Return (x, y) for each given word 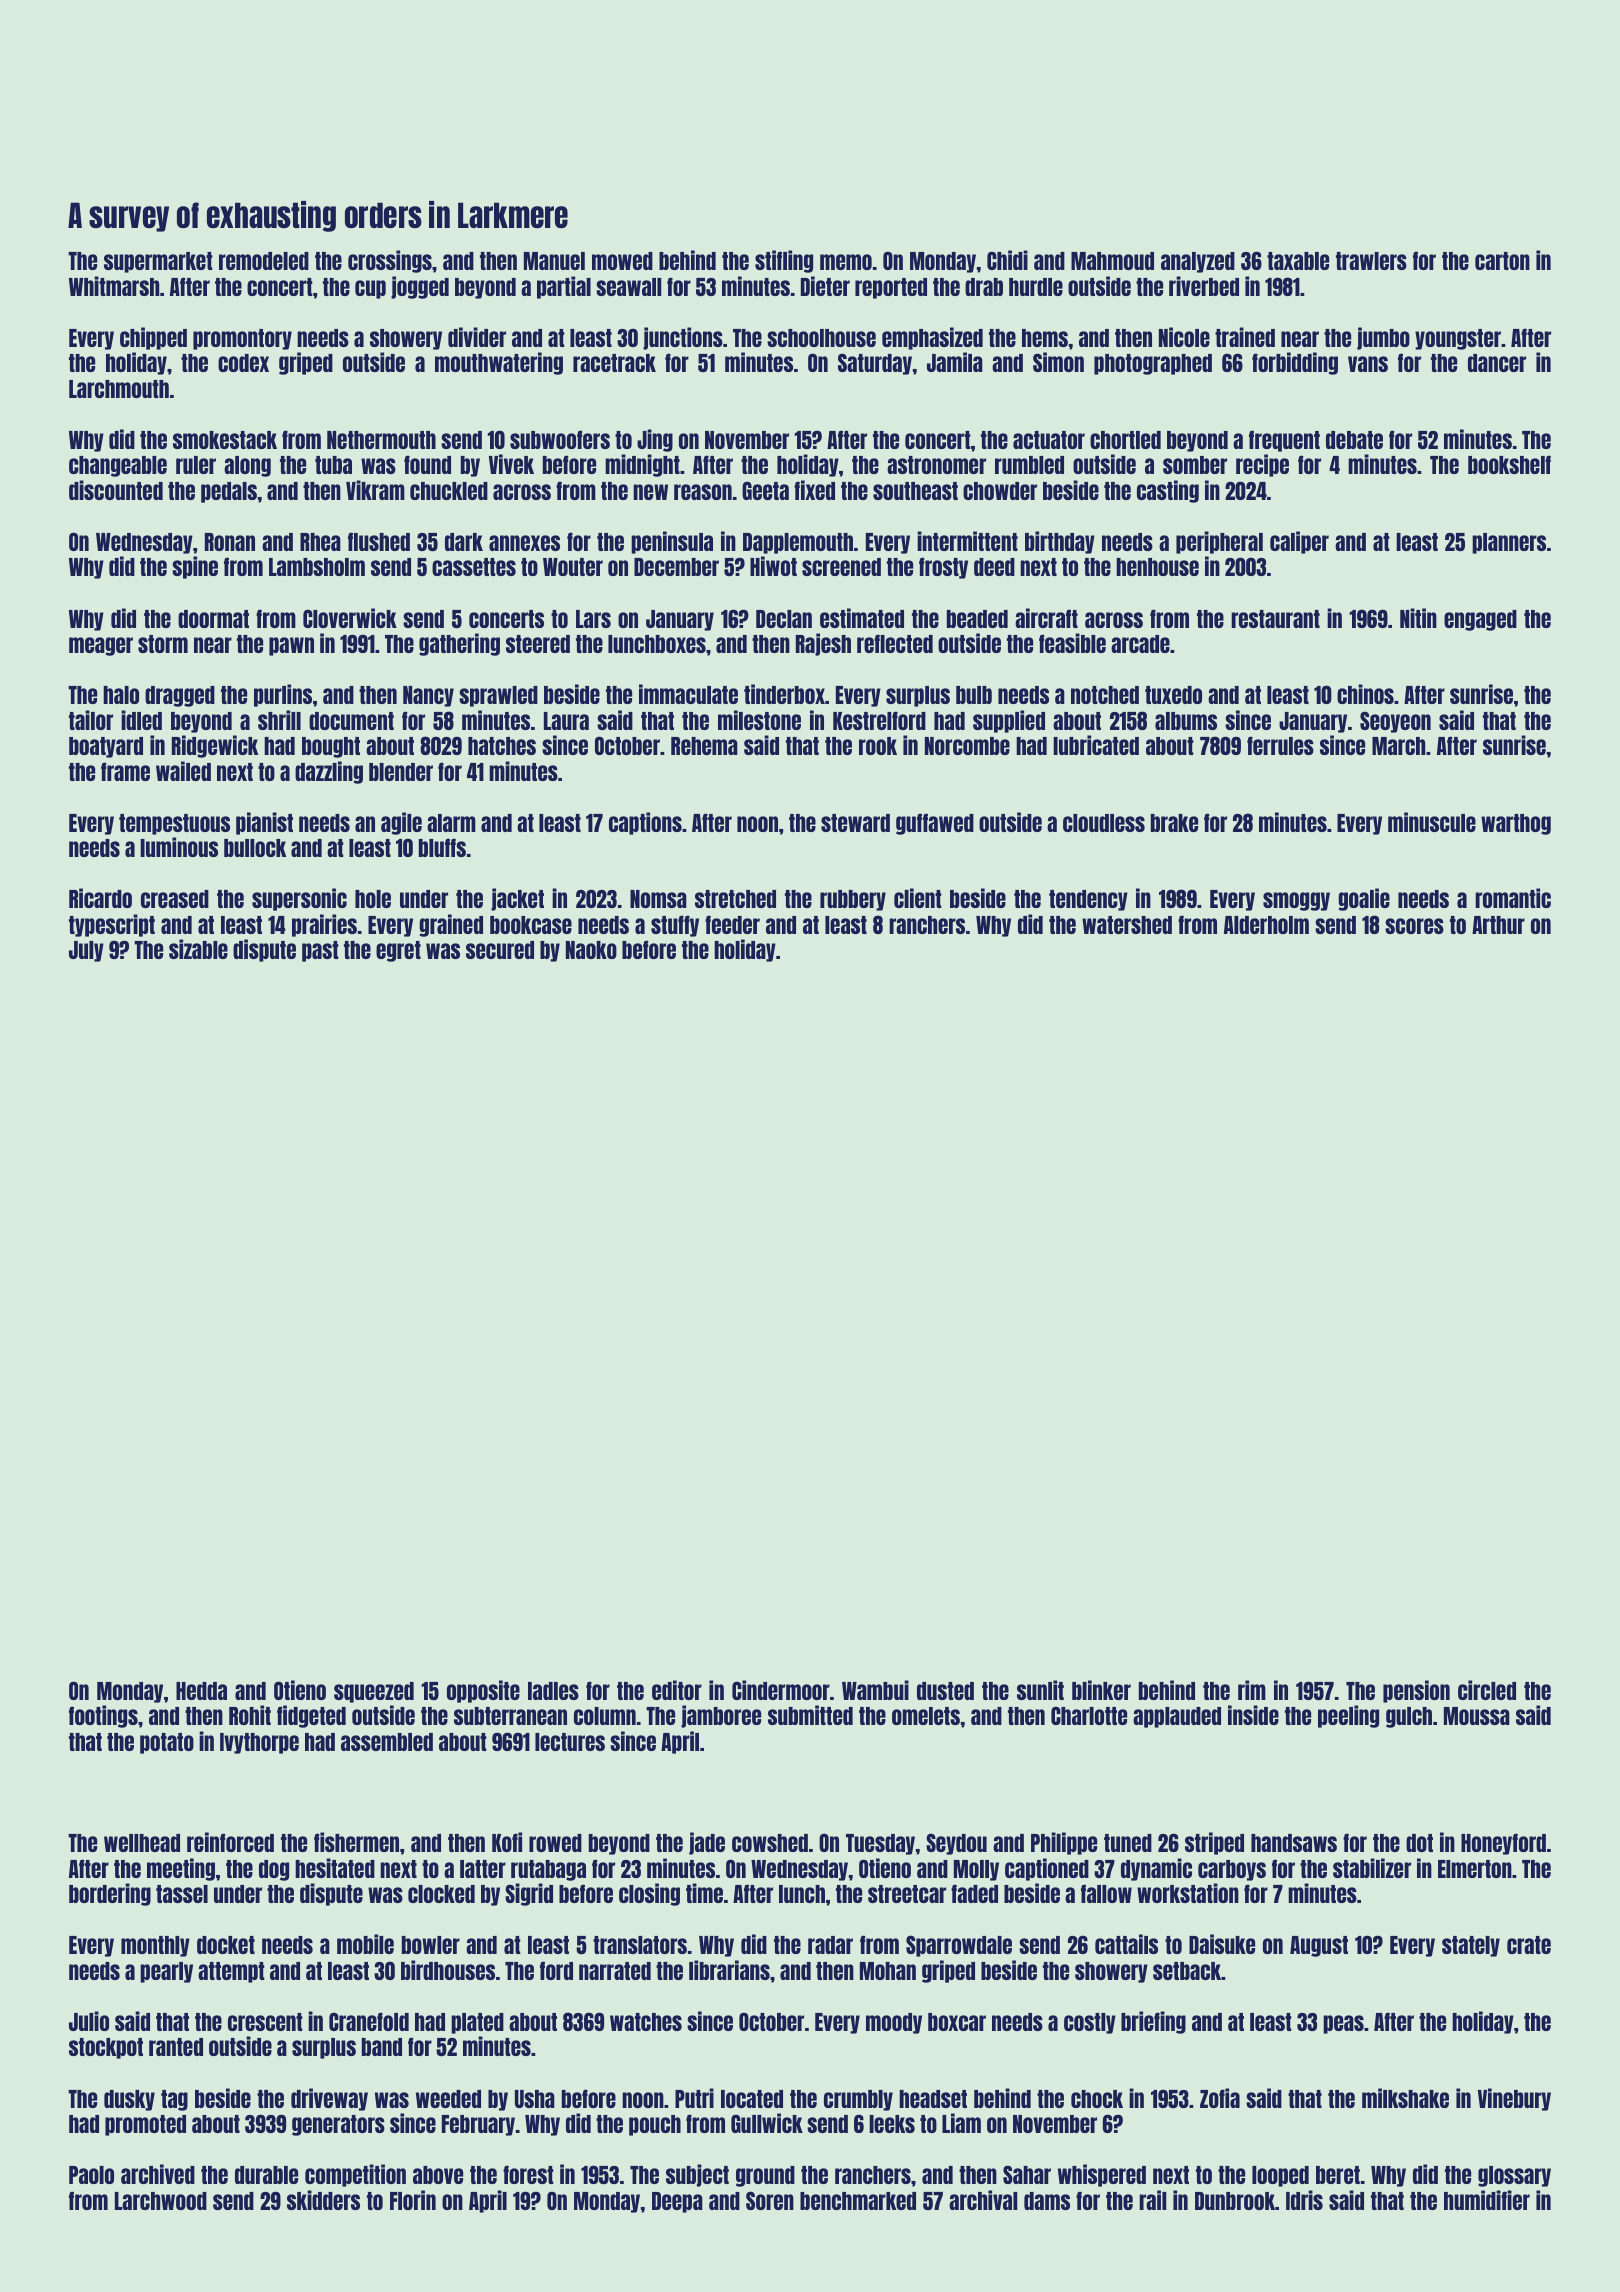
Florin (413, 2200)
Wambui (875, 1690)
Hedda (201, 1691)
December (676, 567)
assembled (387, 1742)
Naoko (591, 950)
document (351, 721)
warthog (1516, 824)
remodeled (264, 261)
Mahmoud (1112, 261)
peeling (1348, 1716)
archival (983, 2200)
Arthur (1498, 925)
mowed (622, 261)
